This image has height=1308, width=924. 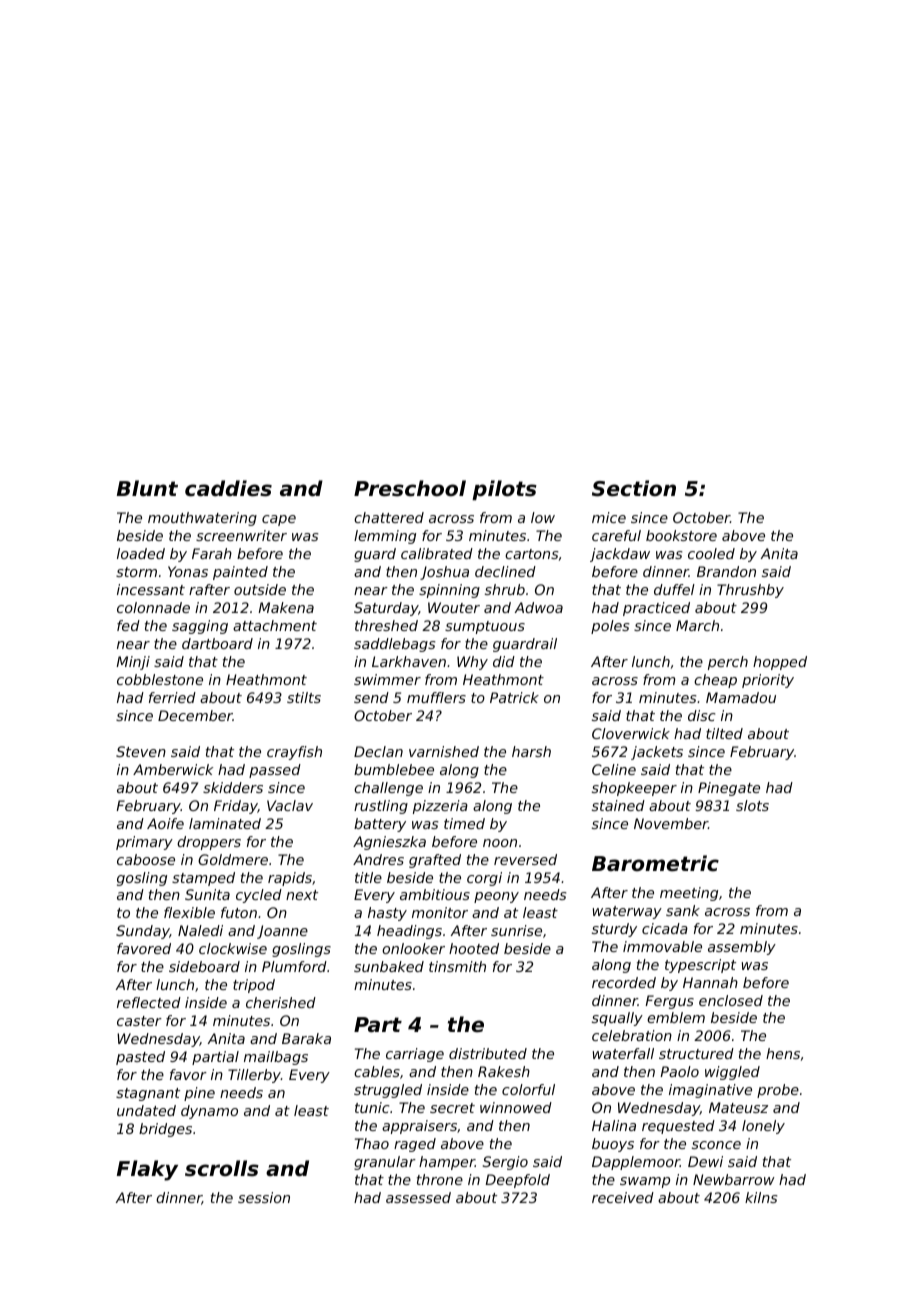 I want to click on jackets, so click(x=657, y=753).
